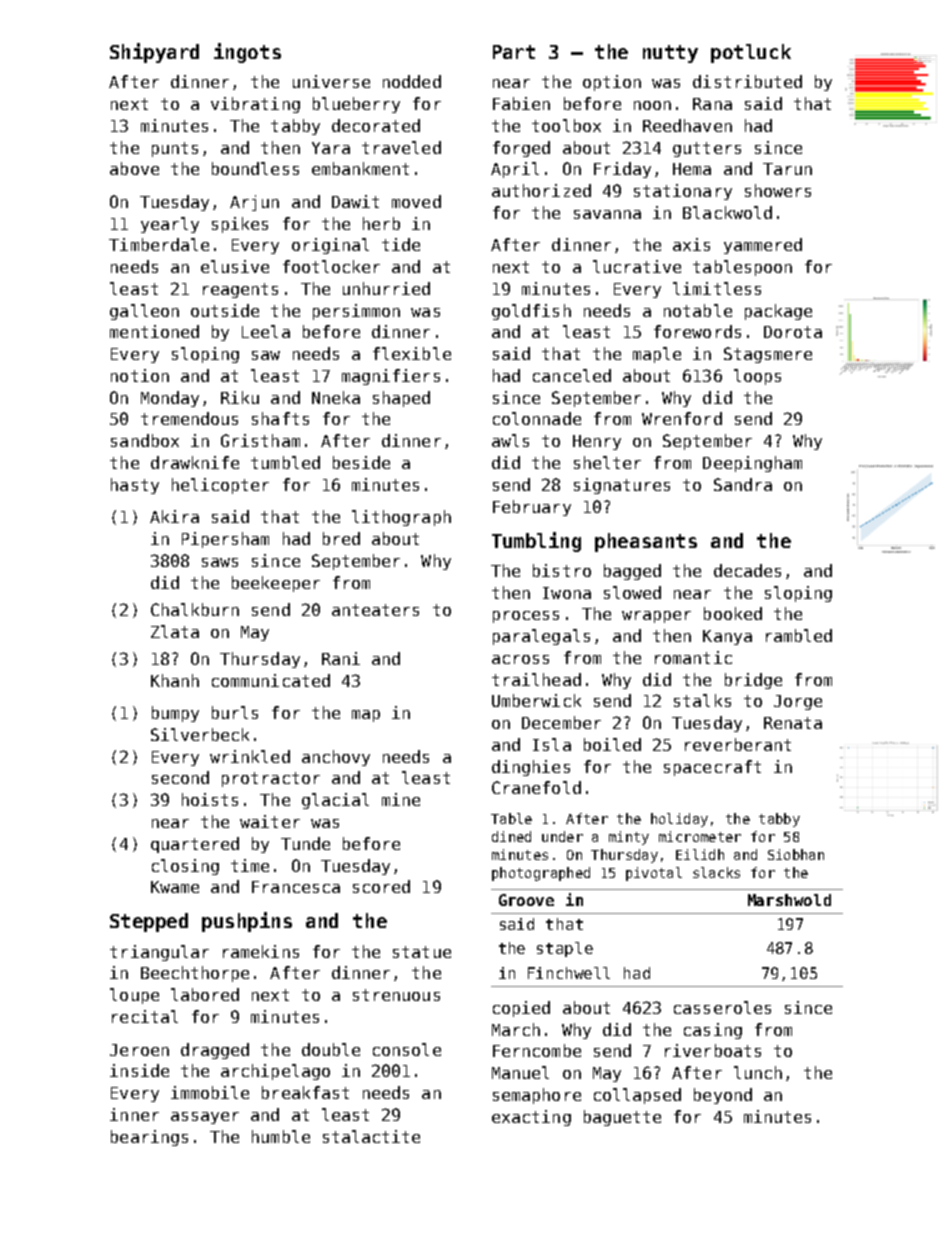 The height and width of the image is (1233, 952). Describe the element at coordinates (656, 617) in the image. I see `wrapper` at that location.
